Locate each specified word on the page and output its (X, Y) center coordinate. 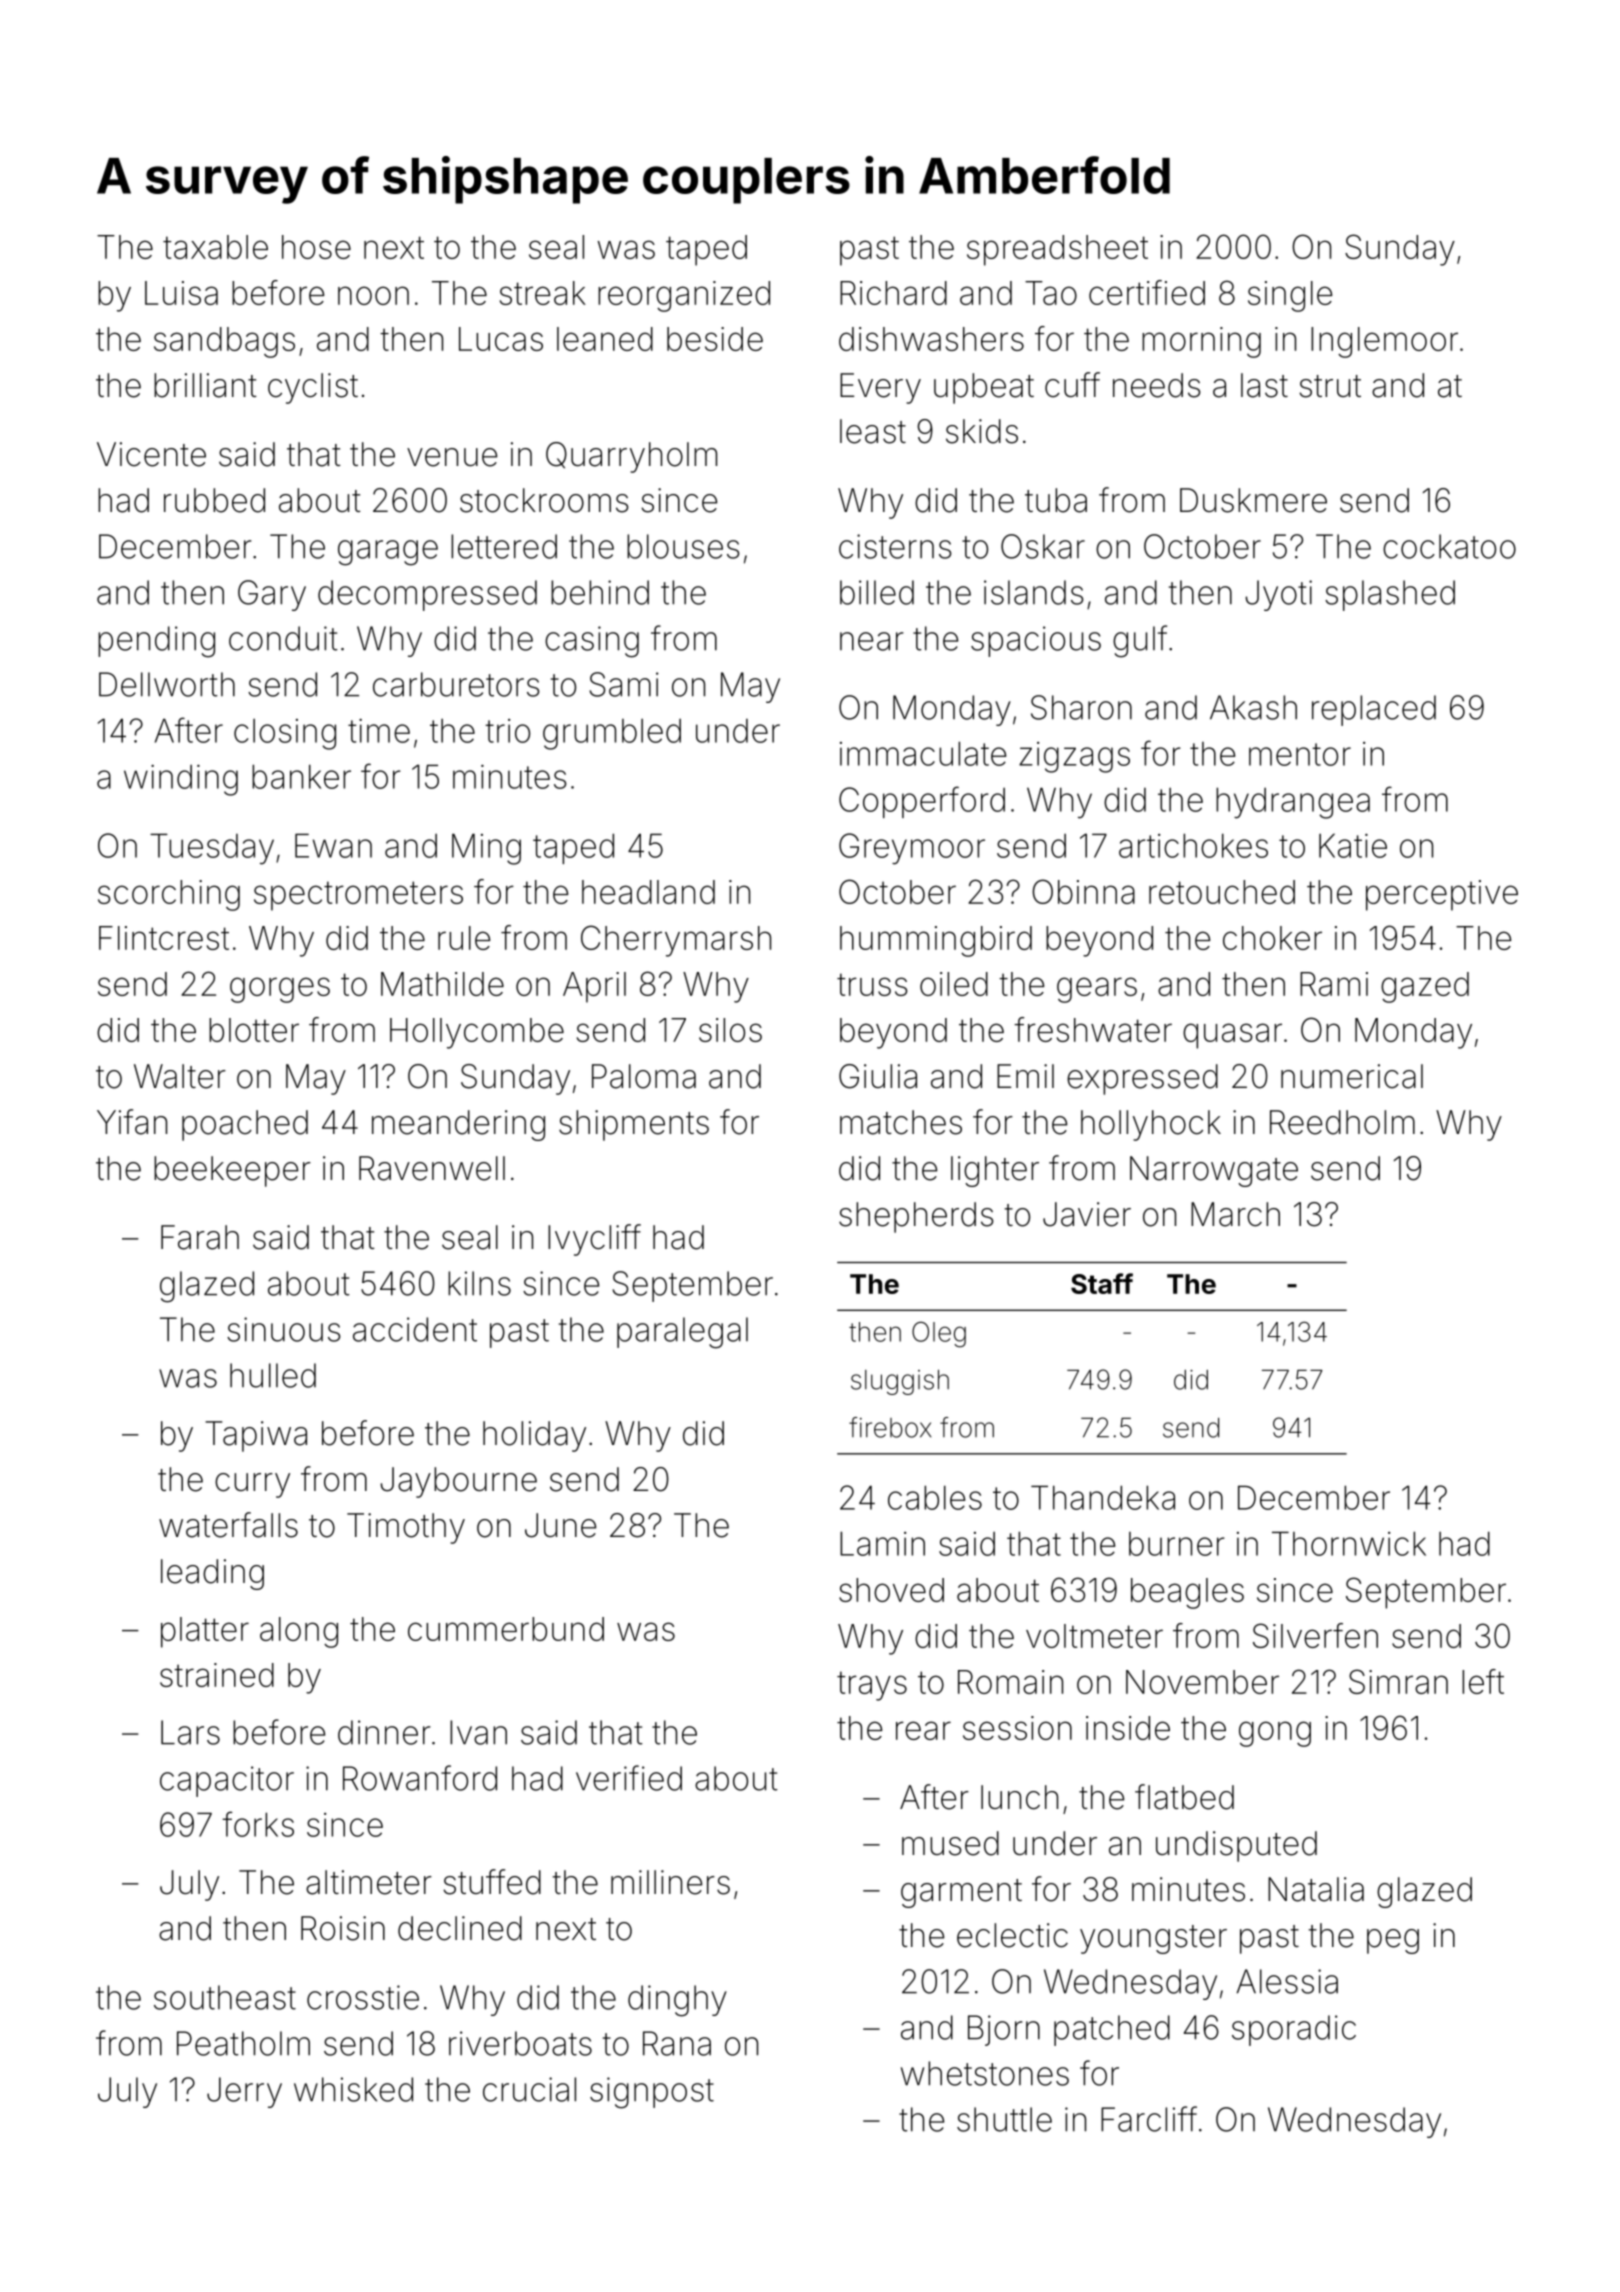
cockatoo (1449, 546)
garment (961, 1893)
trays (872, 1686)
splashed (1390, 595)
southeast (225, 1997)
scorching (169, 895)
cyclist (313, 388)
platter (205, 1632)
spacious (1036, 641)
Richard (893, 293)
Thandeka (1103, 1497)
